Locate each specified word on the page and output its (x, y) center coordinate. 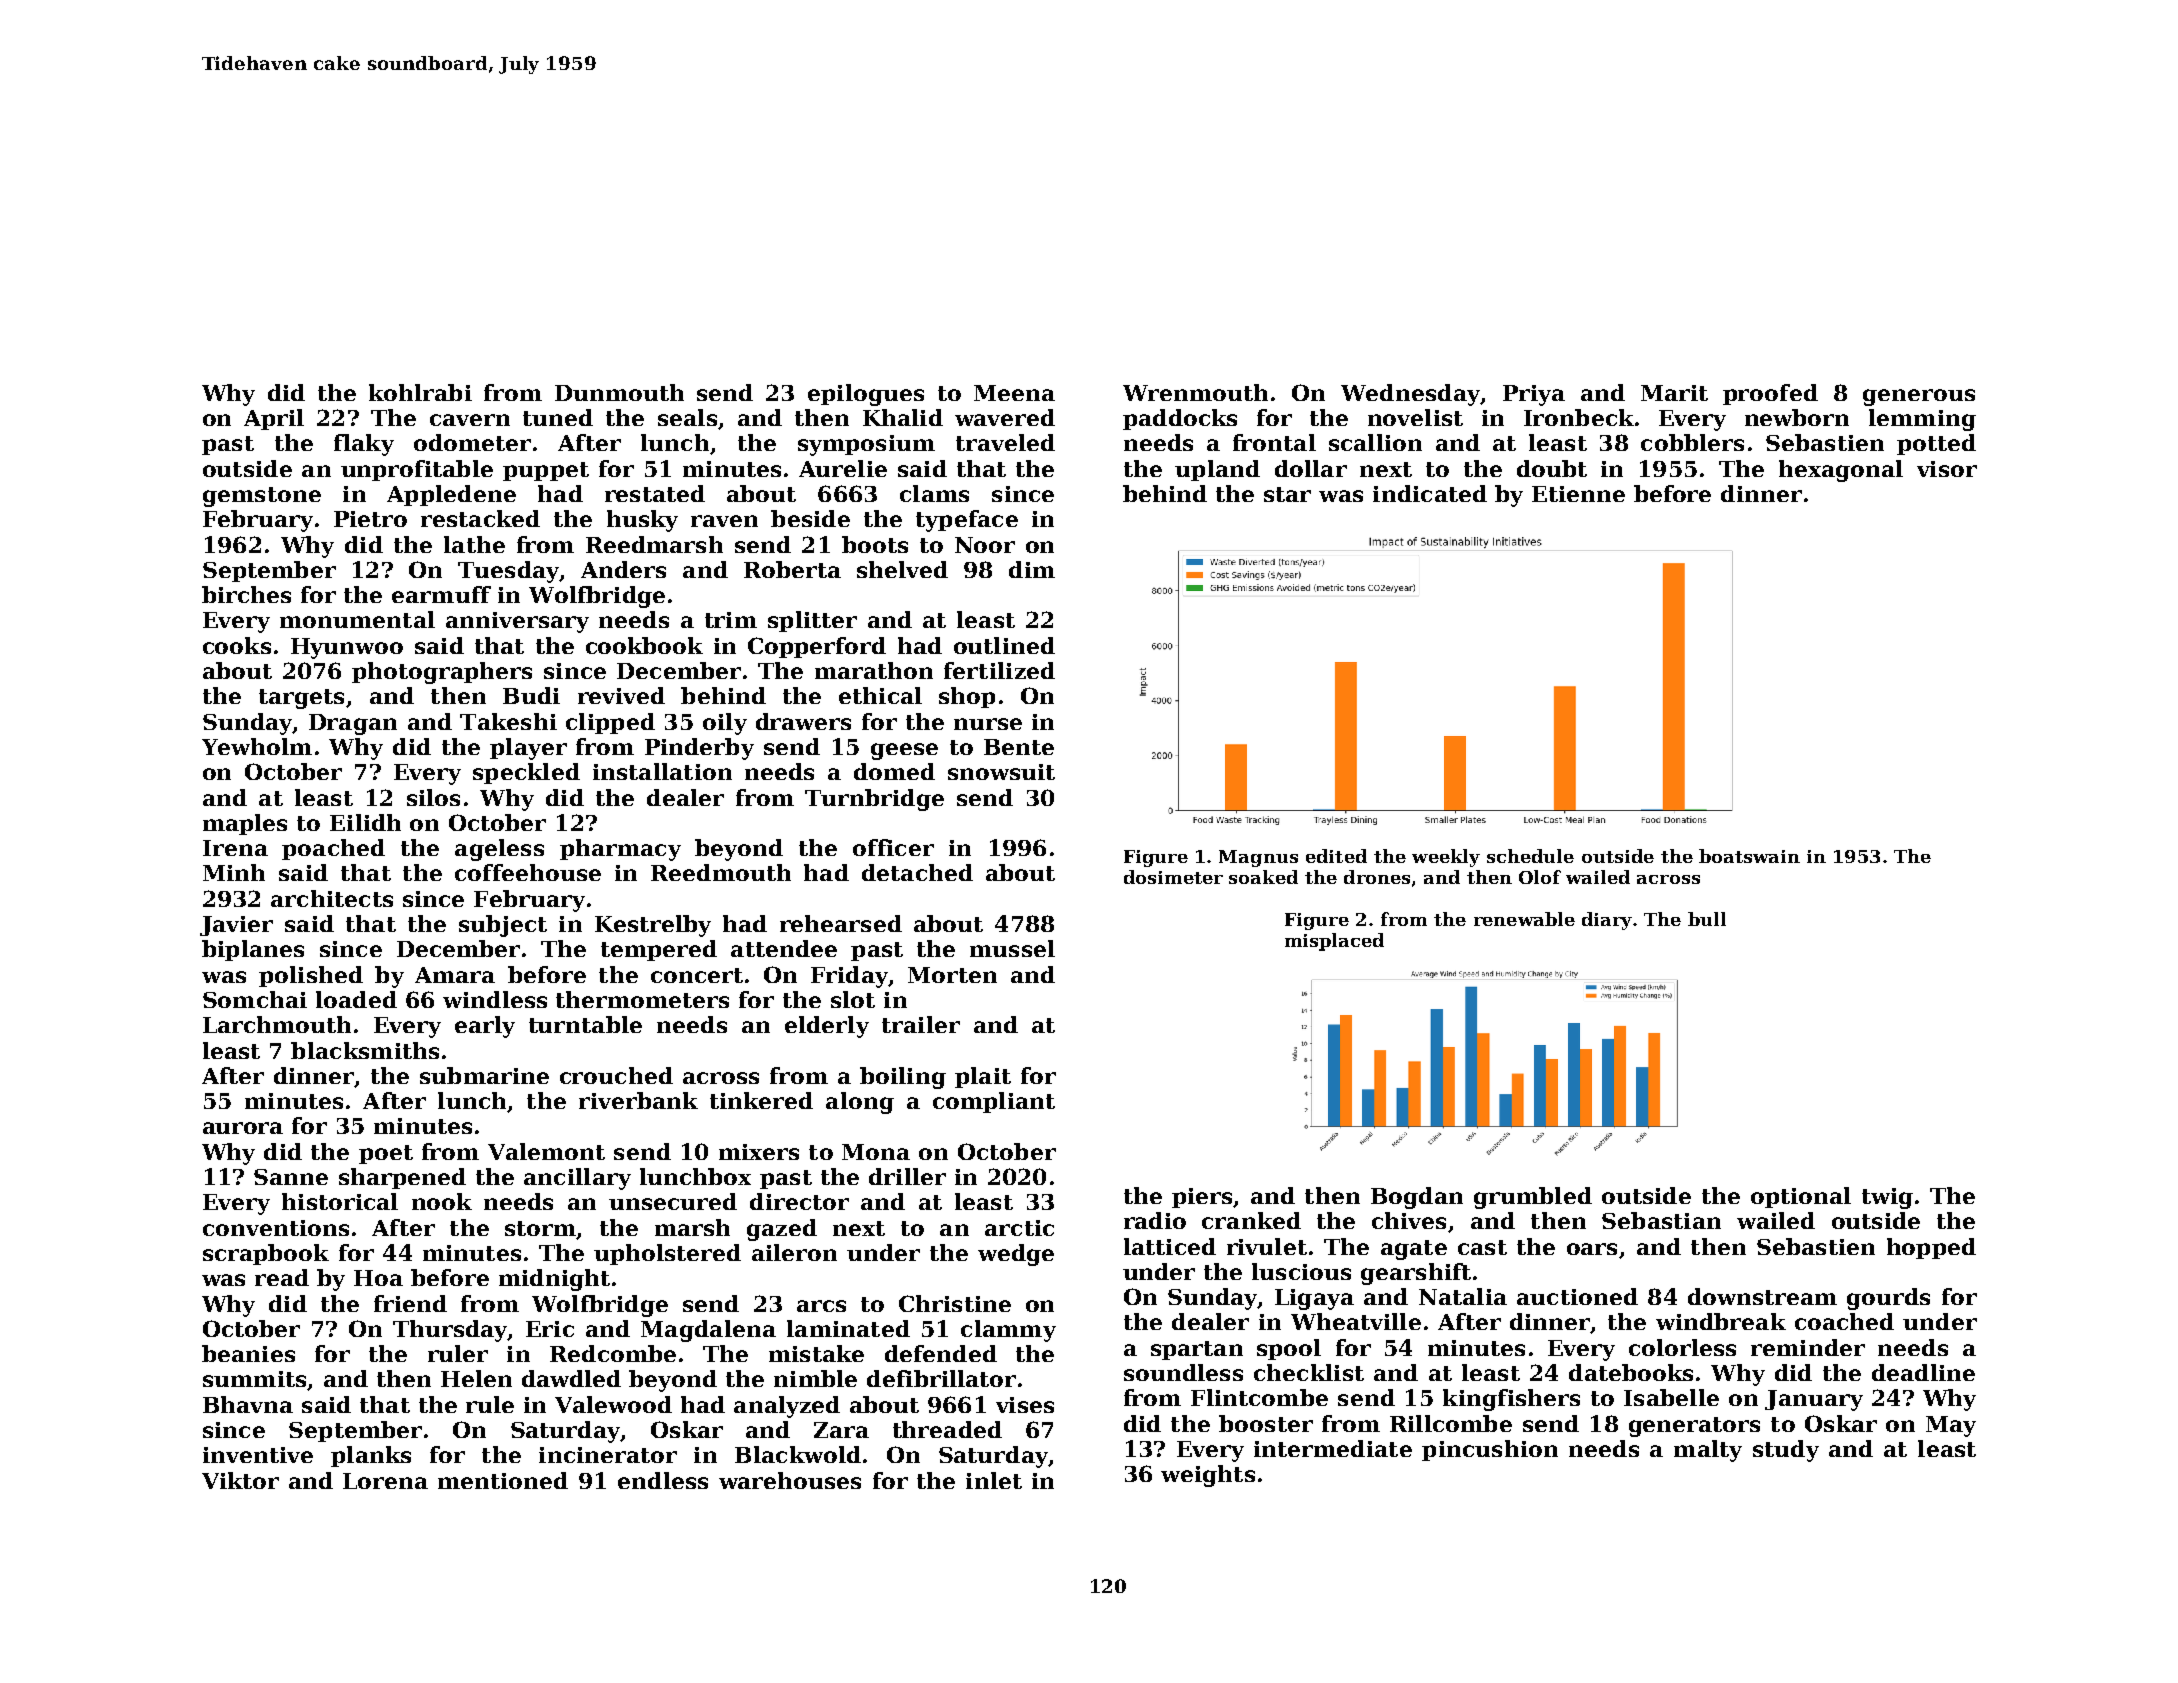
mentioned (503, 1480)
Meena (1014, 393)
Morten (952, 975)
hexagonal (1841, 471)
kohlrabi (420, 392)
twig (1887, 1198)
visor (1947, 469)
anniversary (517, 622)
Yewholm (257, 746)
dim (1032, 569)
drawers (803, 721)
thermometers (642, 999)
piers (1202, 1198)
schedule (1530, 856)
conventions (276, 1228)
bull (1707, 919)
